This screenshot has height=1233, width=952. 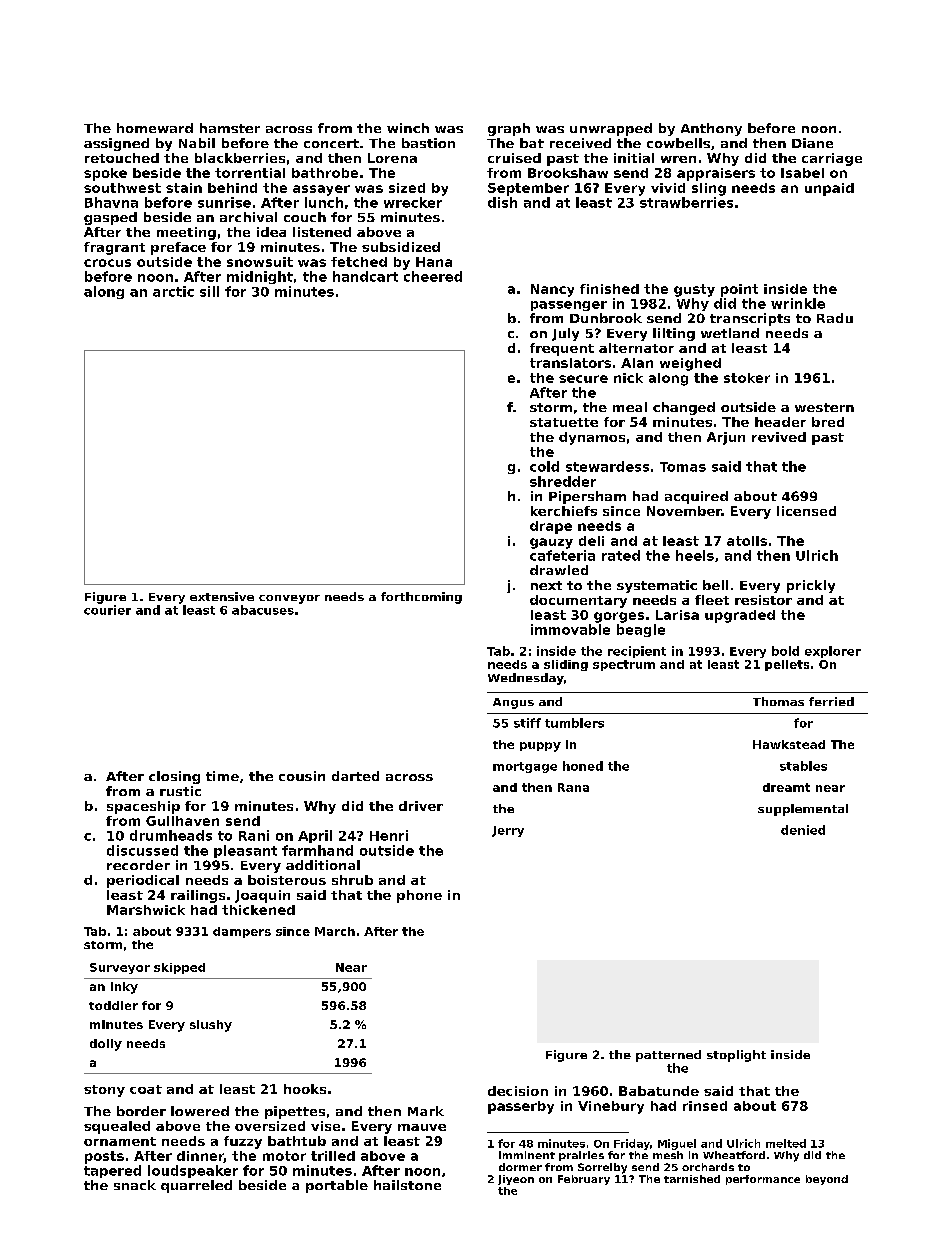 I want to click on forthcoming, so click(x=421, y=598).
